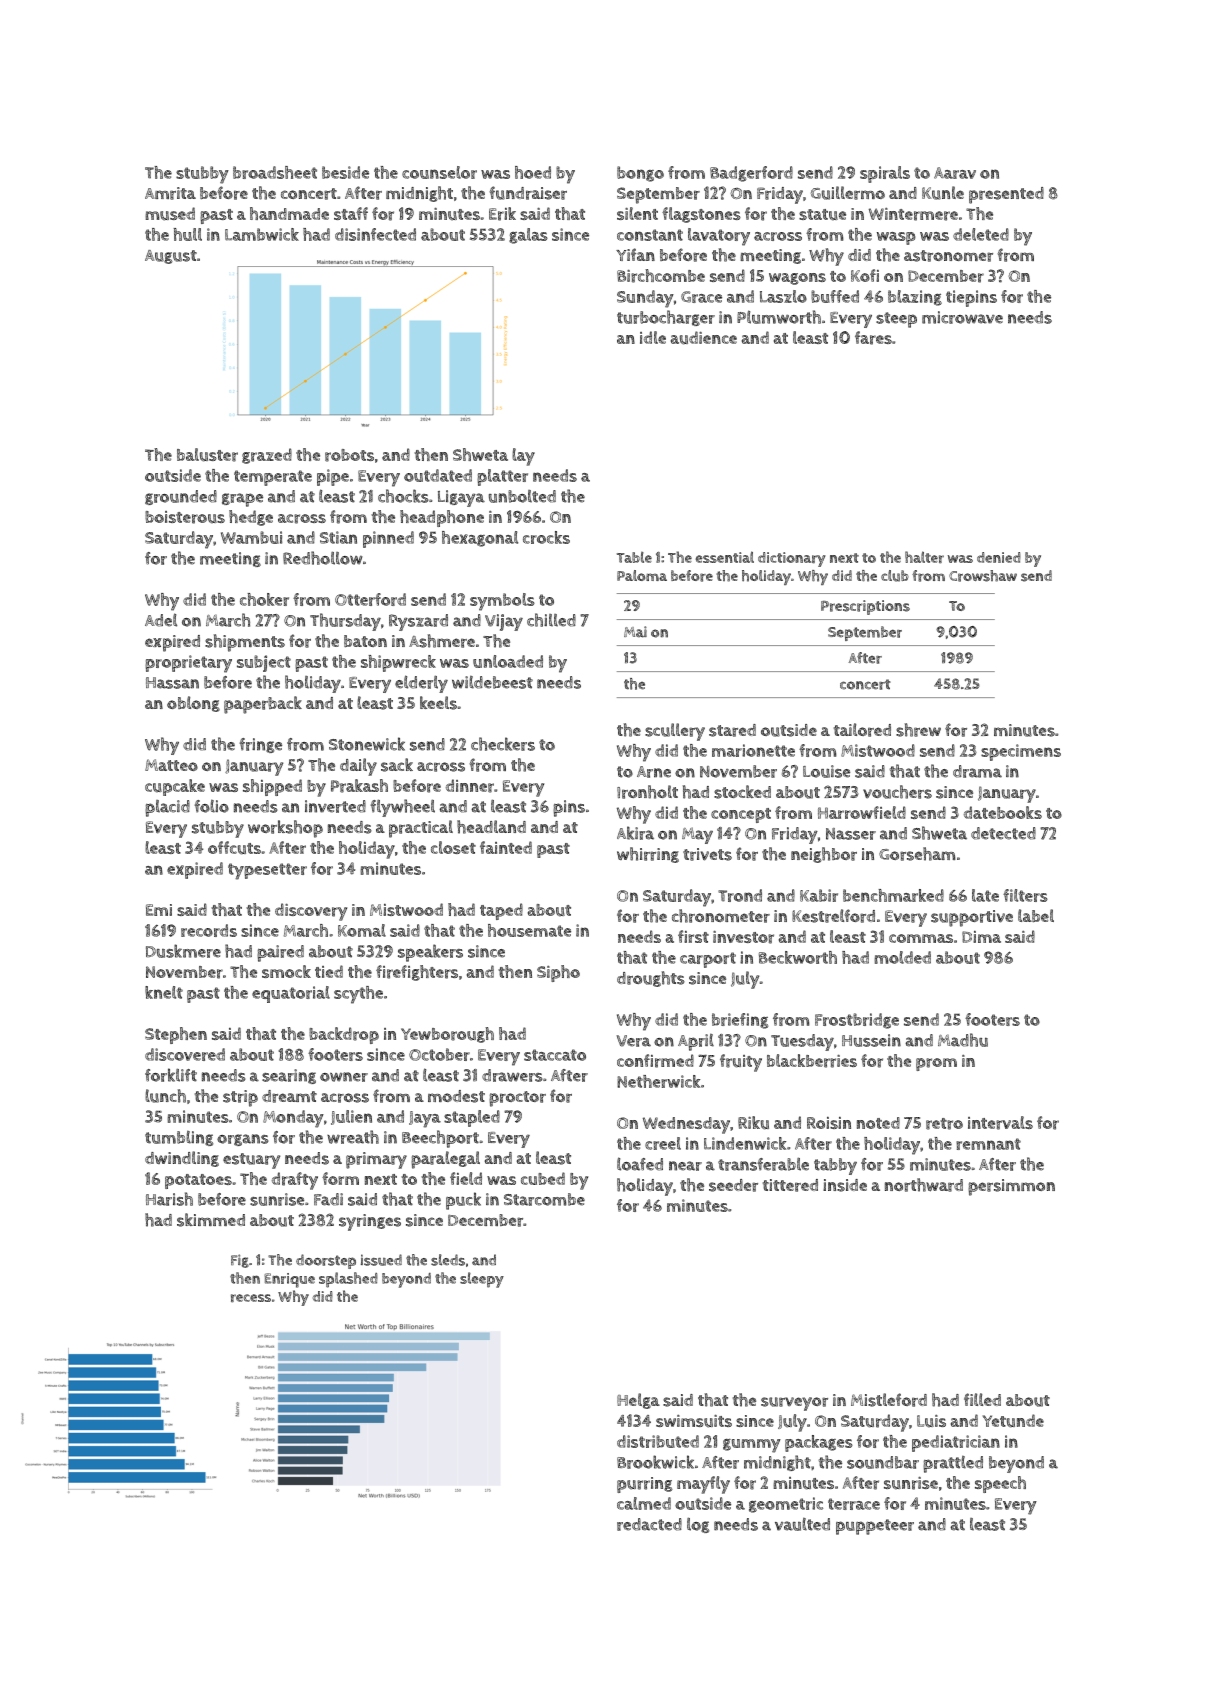 This image has width=1207, height=1707. What do you see at coordinates (522, 496) in the image?
I see `unbolted` at bounding box center [522, 496].
